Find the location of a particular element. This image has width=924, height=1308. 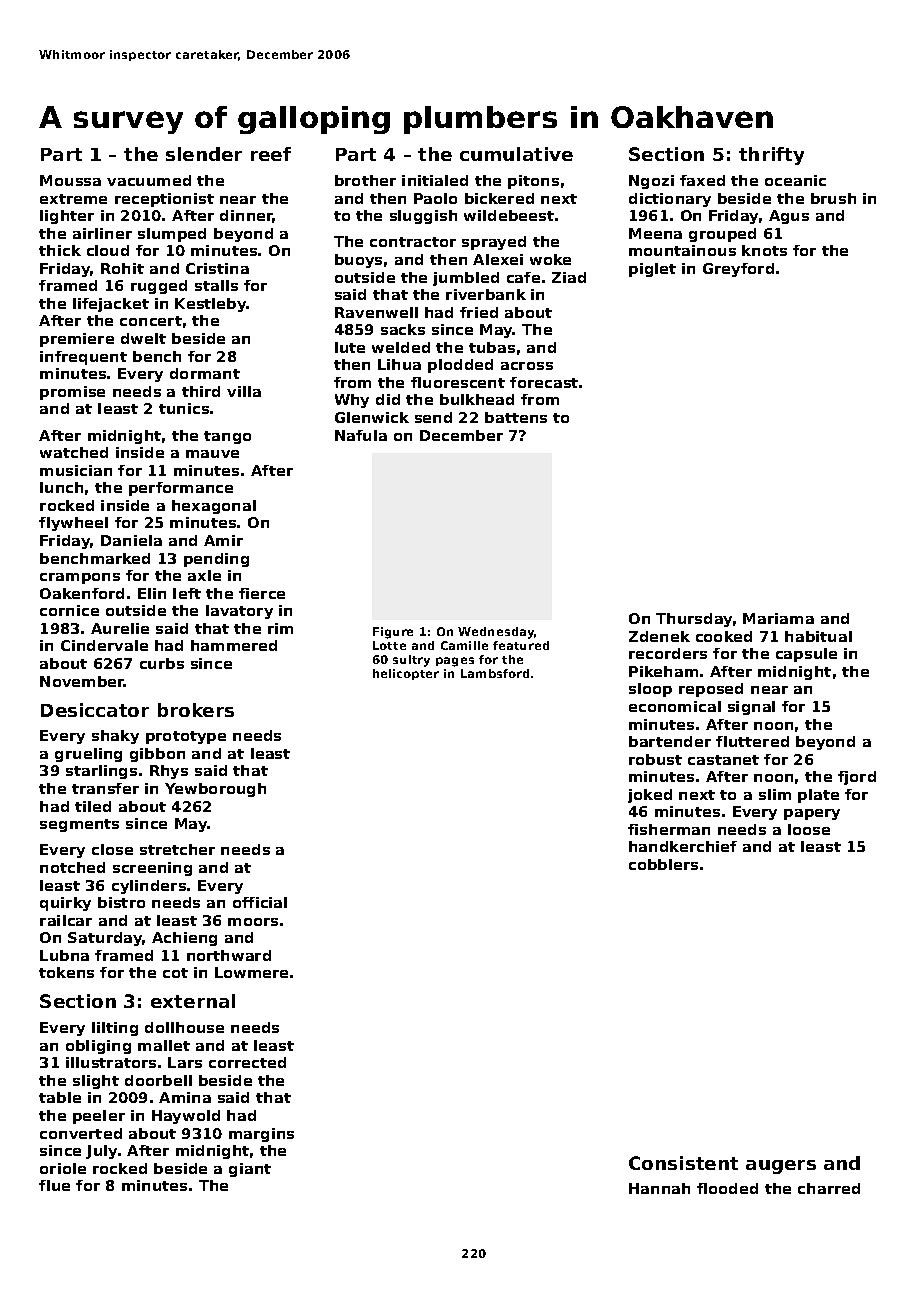

flue is located at coordinates (54, 1185).
